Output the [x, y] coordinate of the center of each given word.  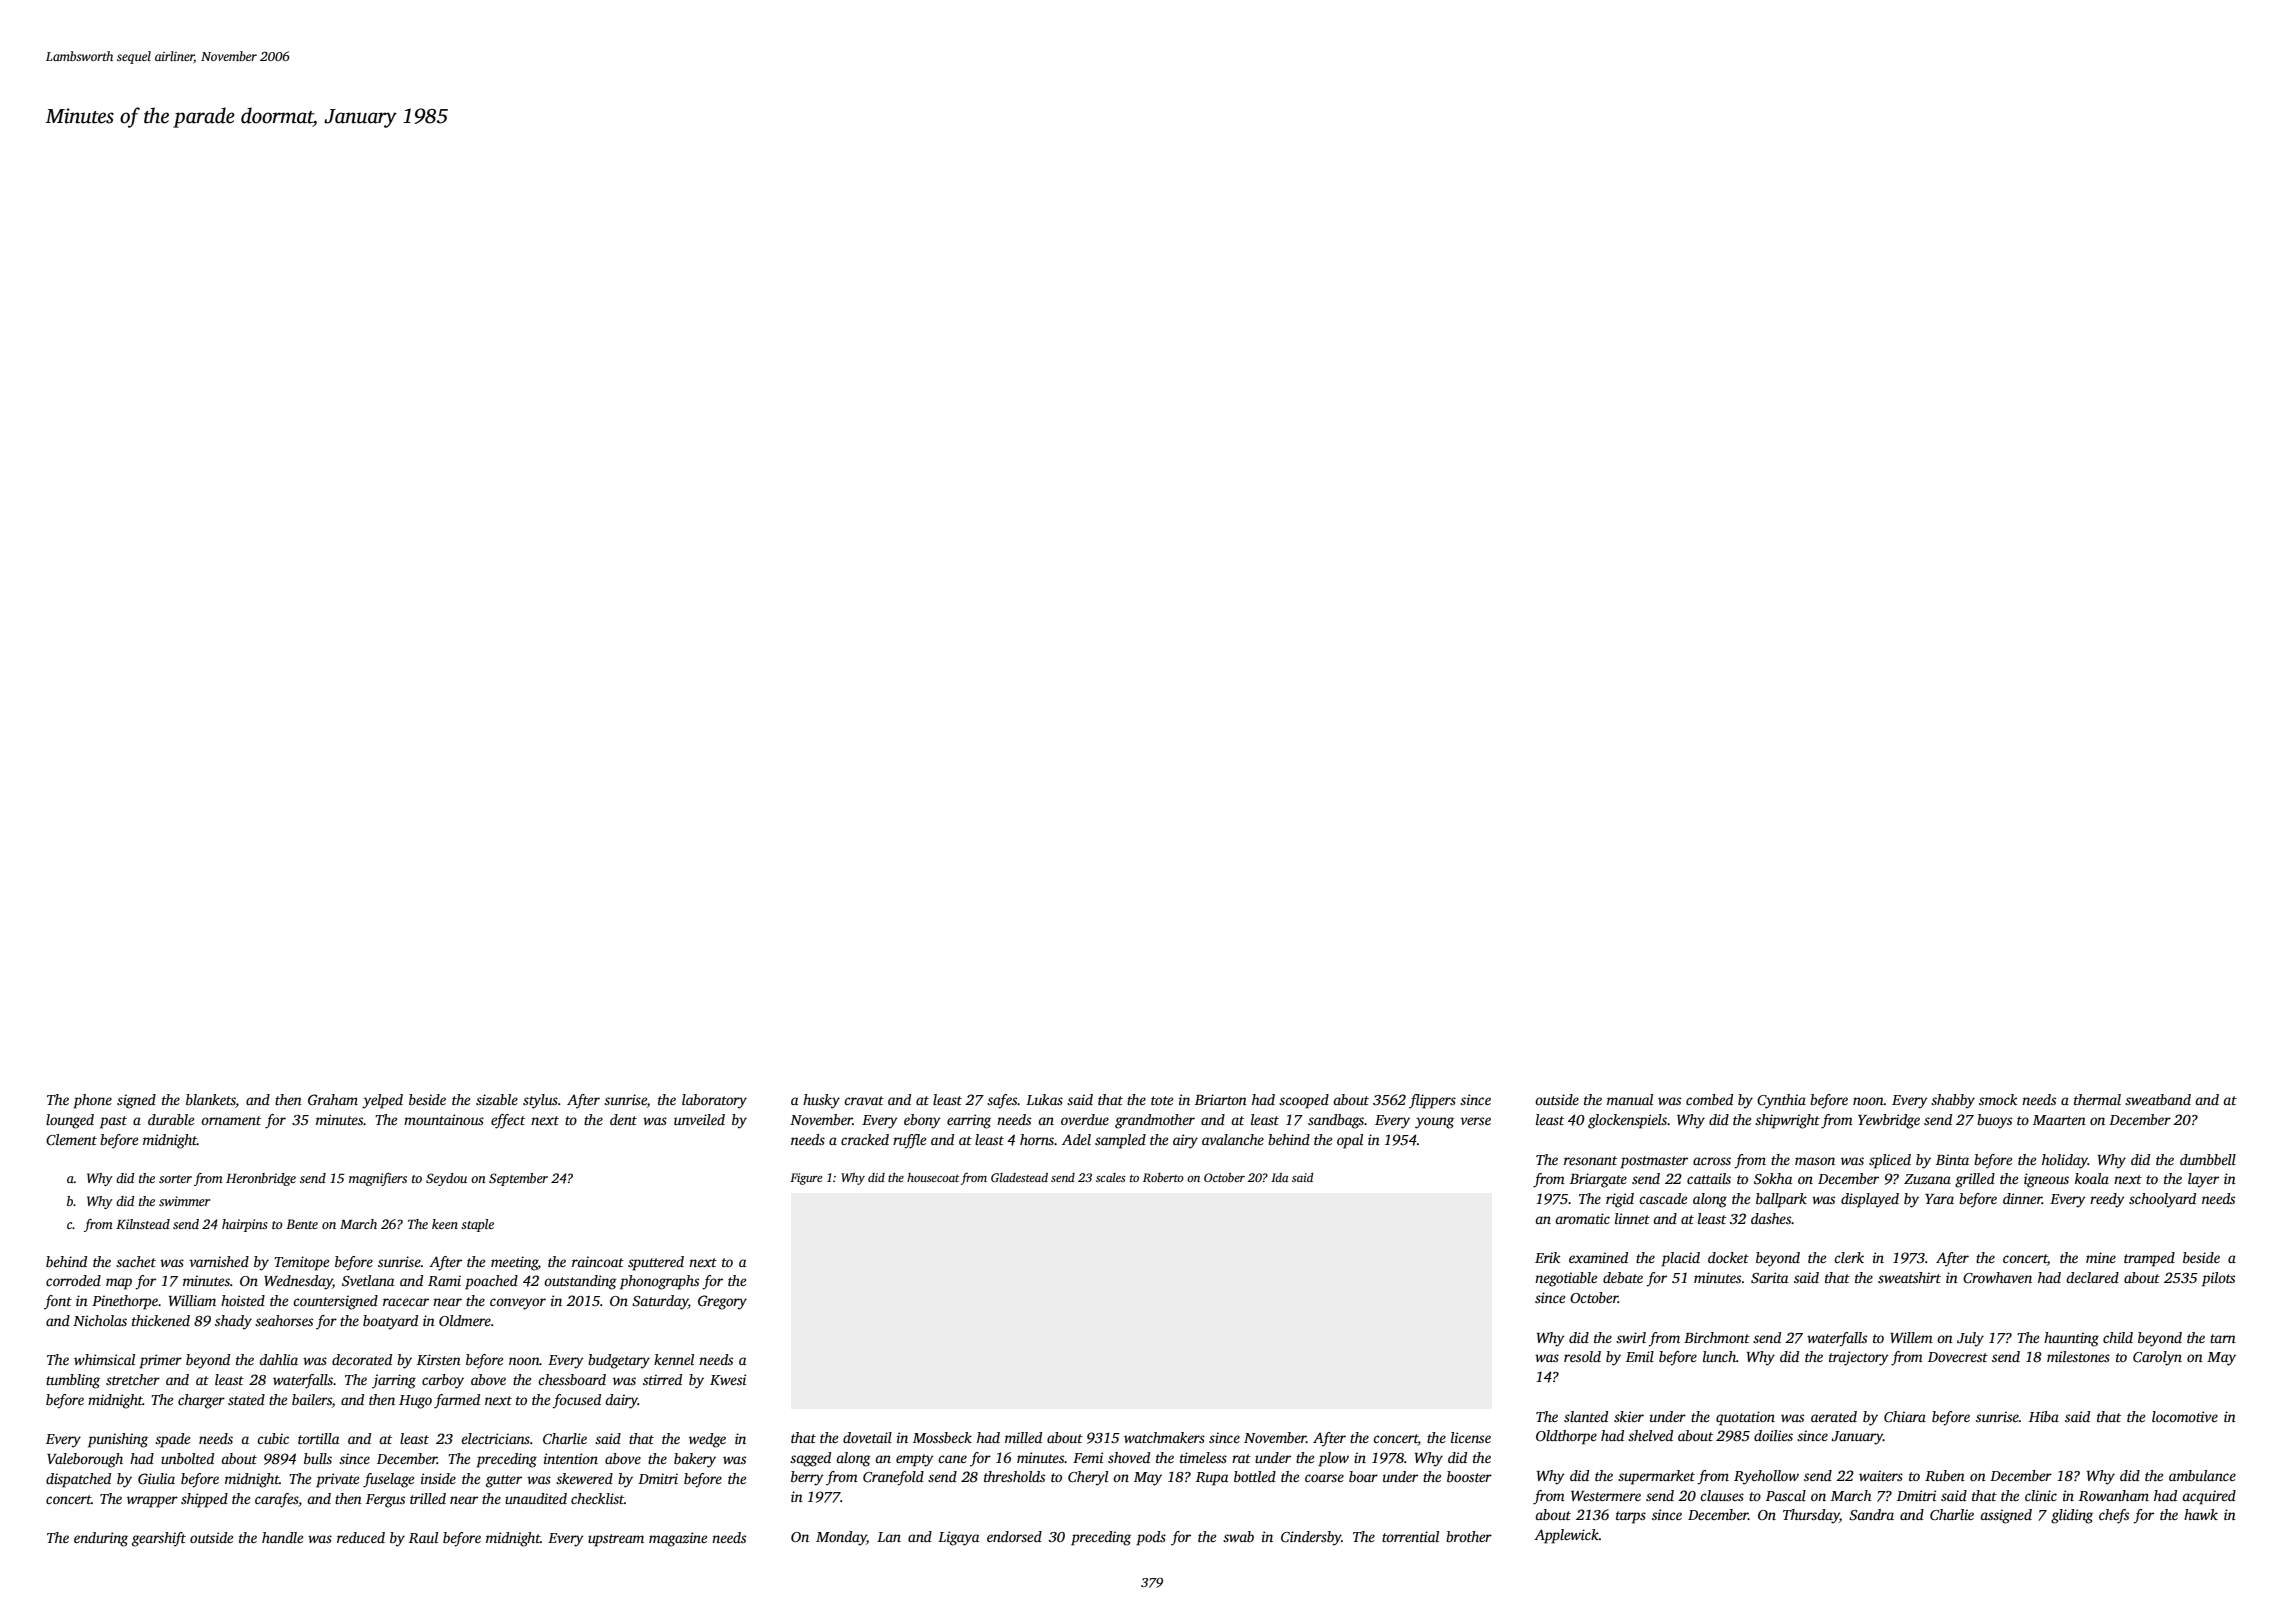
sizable [497, 1099]
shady [233, 1322]
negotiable [1566, 1279]
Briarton [1221, 1099]
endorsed [1014, 1536]
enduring [101, 1539]
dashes [1771, 1218]
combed [1709, 1099]
